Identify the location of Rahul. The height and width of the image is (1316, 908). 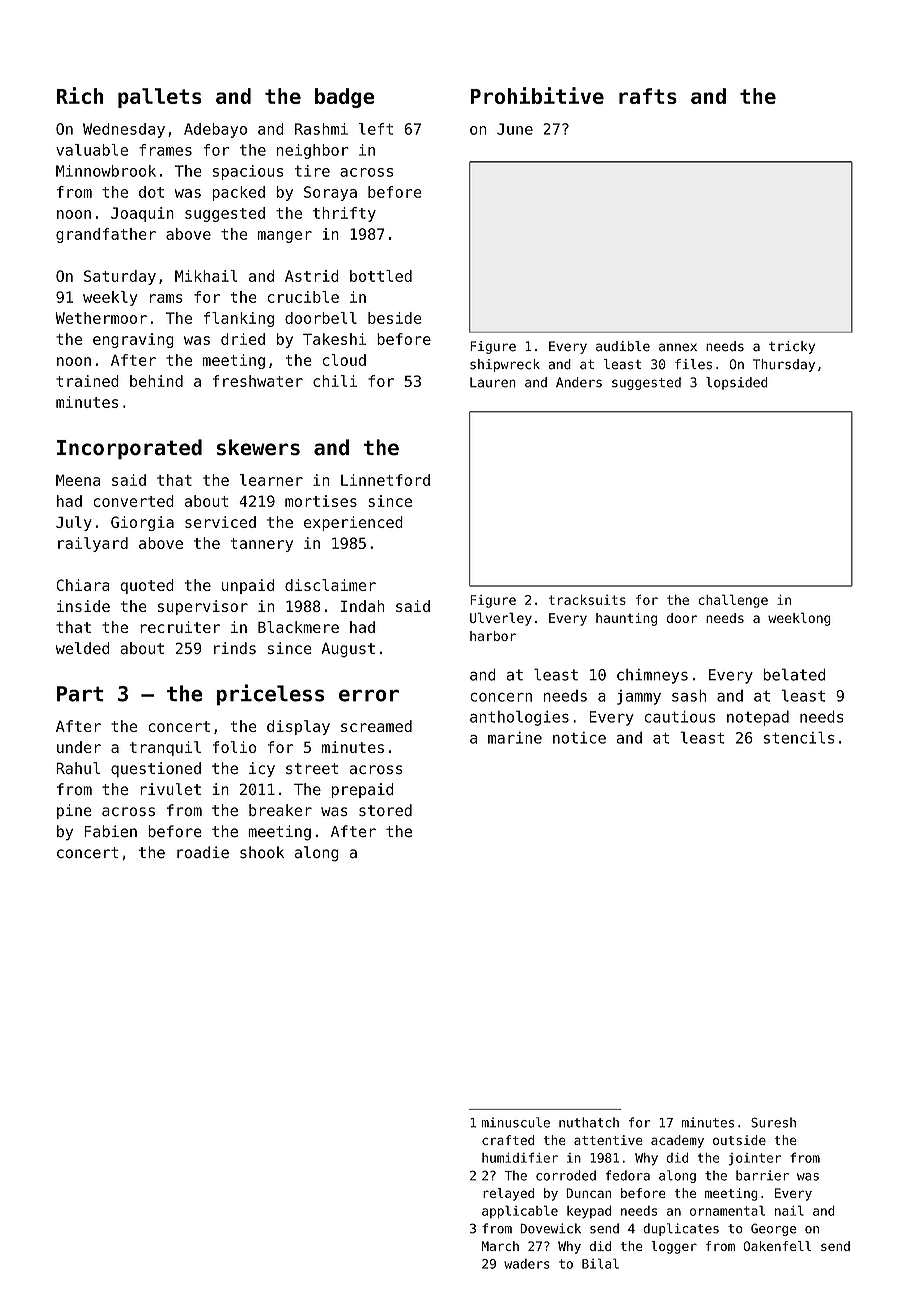
(78, 768).
